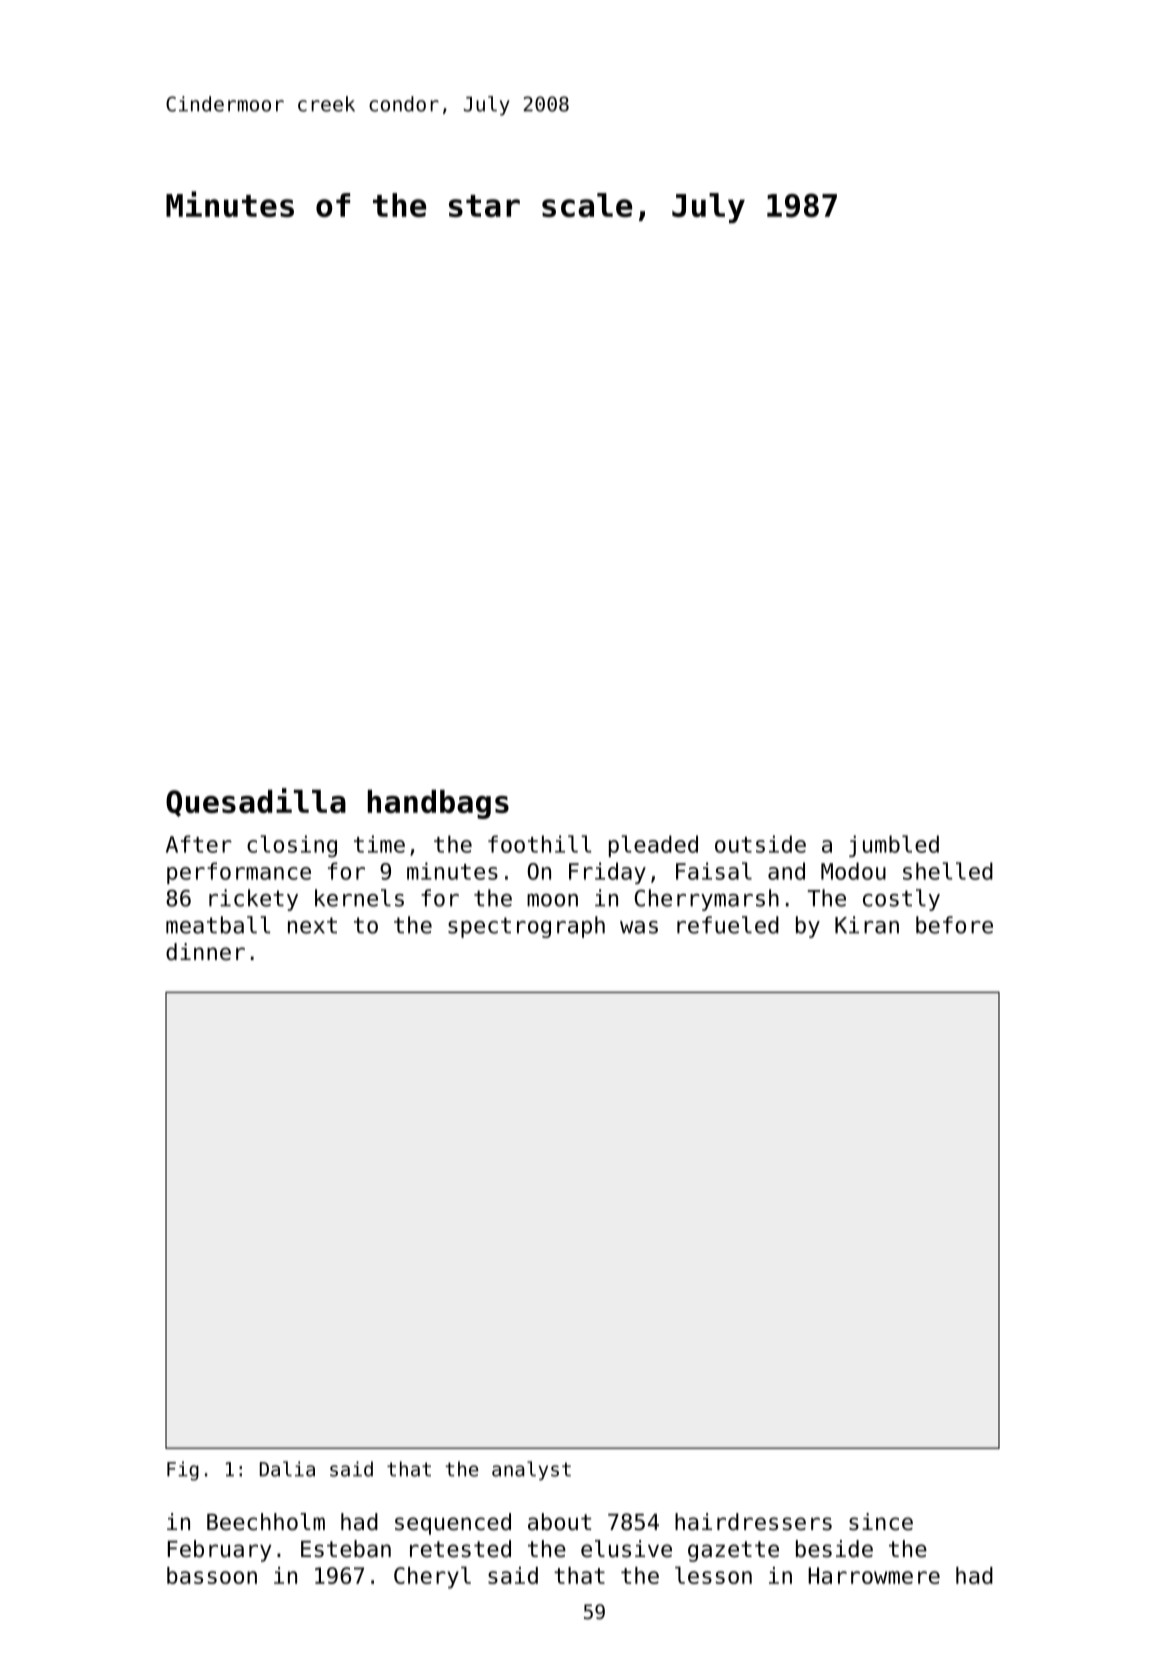  Describe the element at coordinates (881, 1522) in the image. I see `since` at that location.
